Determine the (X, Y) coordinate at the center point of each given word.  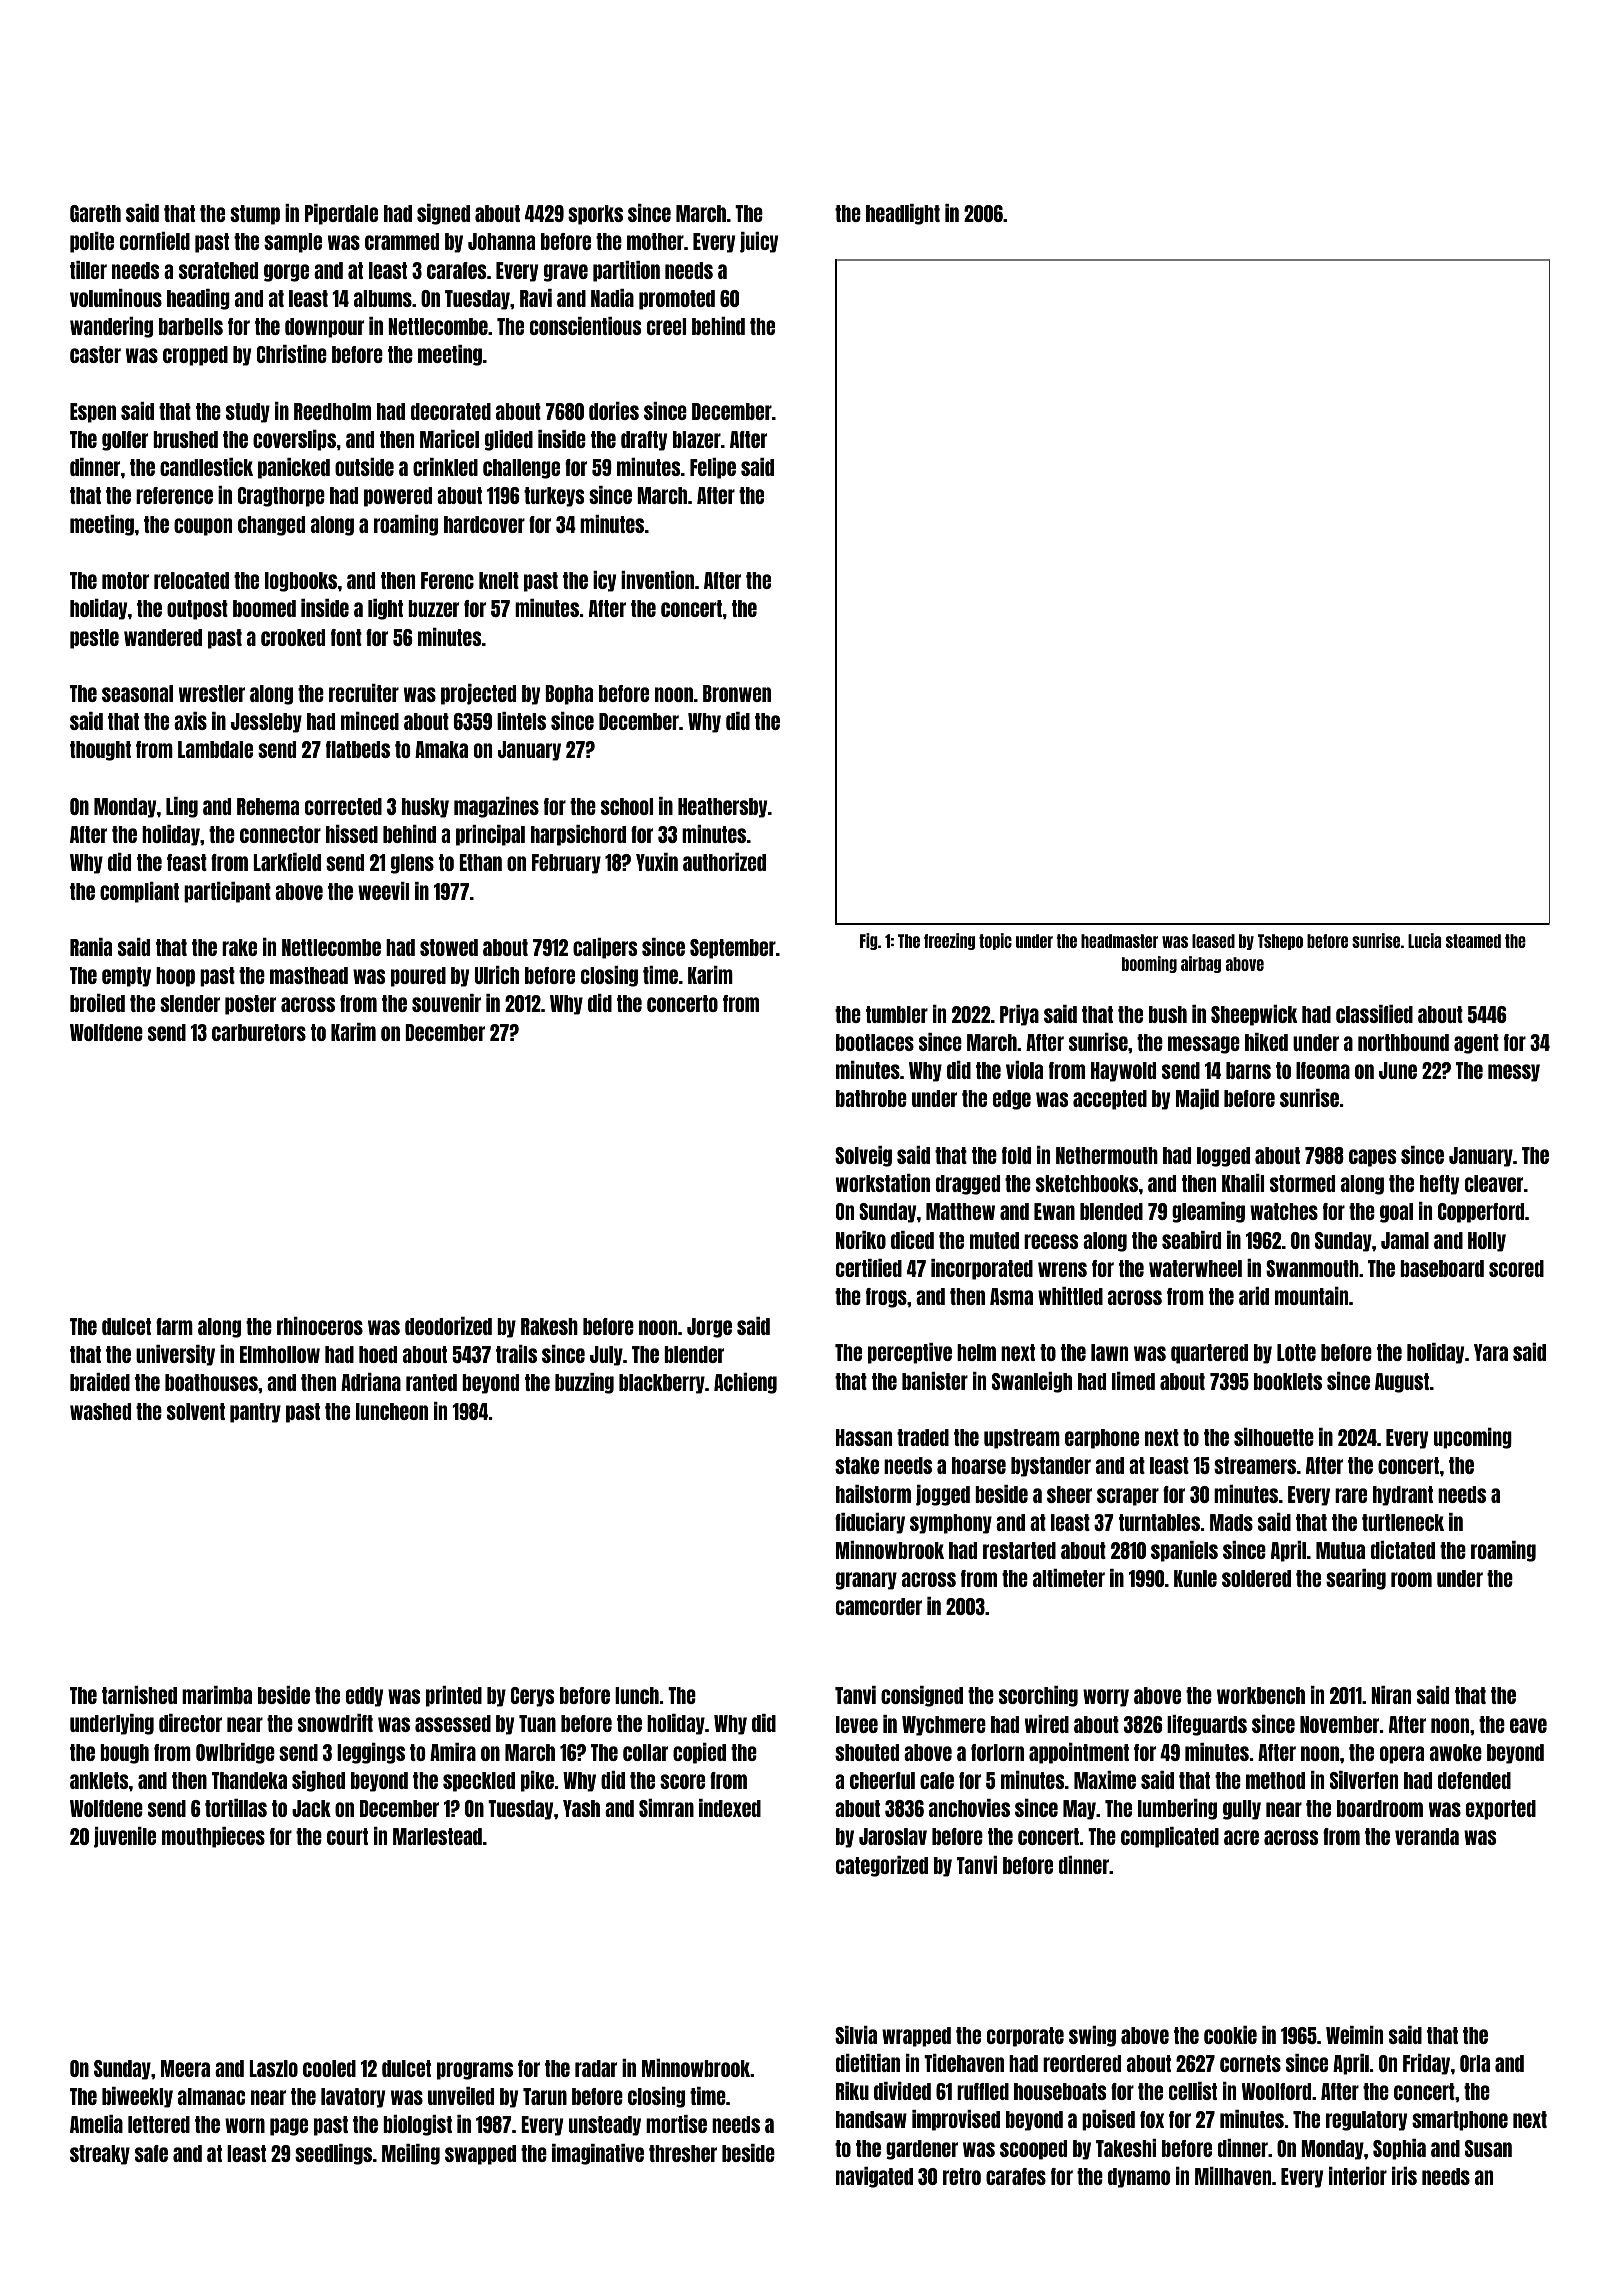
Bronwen (737, 693)
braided (100, 1382)
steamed (1473, 941)
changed (271, 526)
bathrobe (871, 1098)
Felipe (713, 468)
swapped (480, 2155)
